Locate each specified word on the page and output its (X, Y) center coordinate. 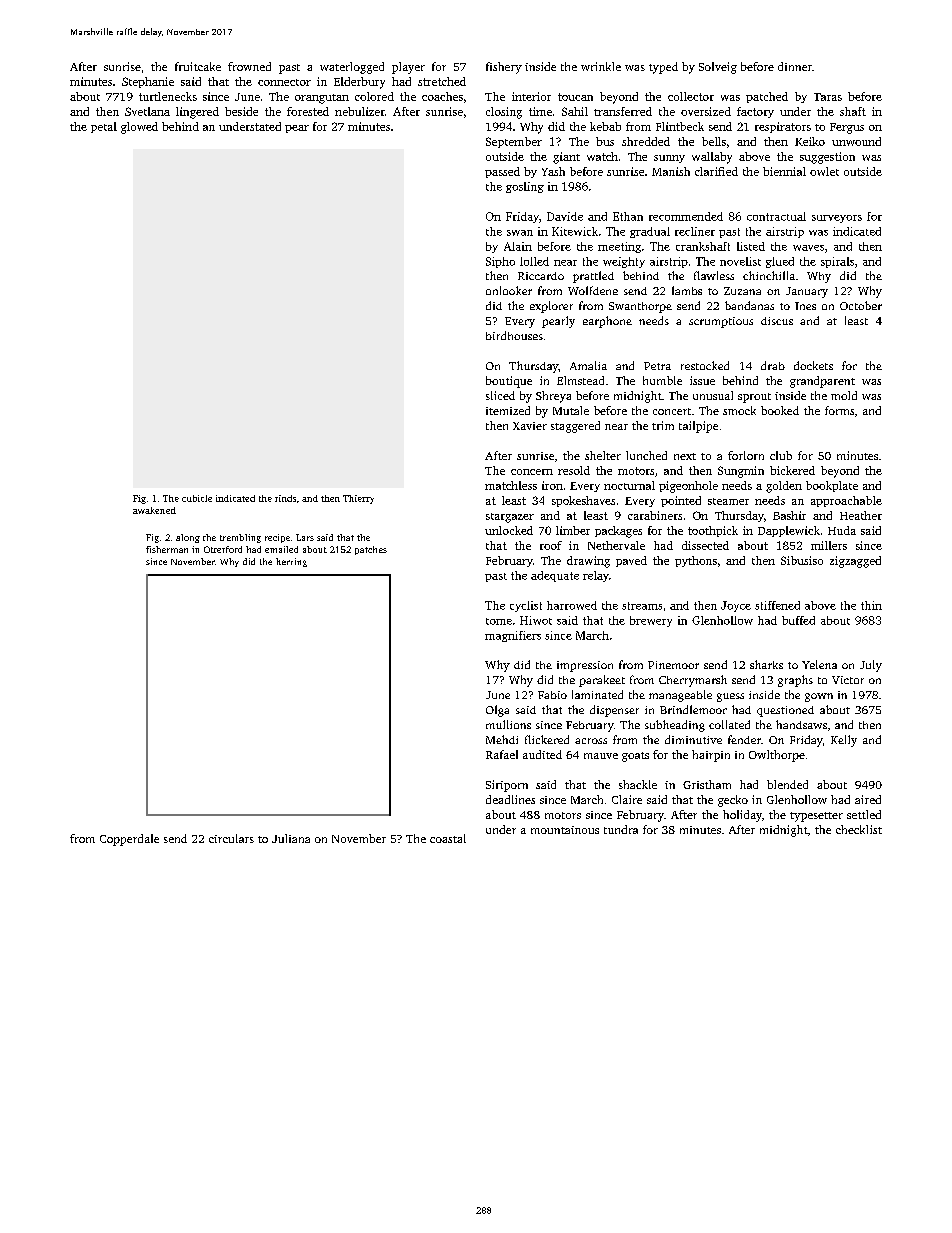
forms (839, 410)
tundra (621, 829)
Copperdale (129, 840)
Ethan (628, 216)
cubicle (197, 498)
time (540, 111)
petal (104, 127)
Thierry (358, 499)
